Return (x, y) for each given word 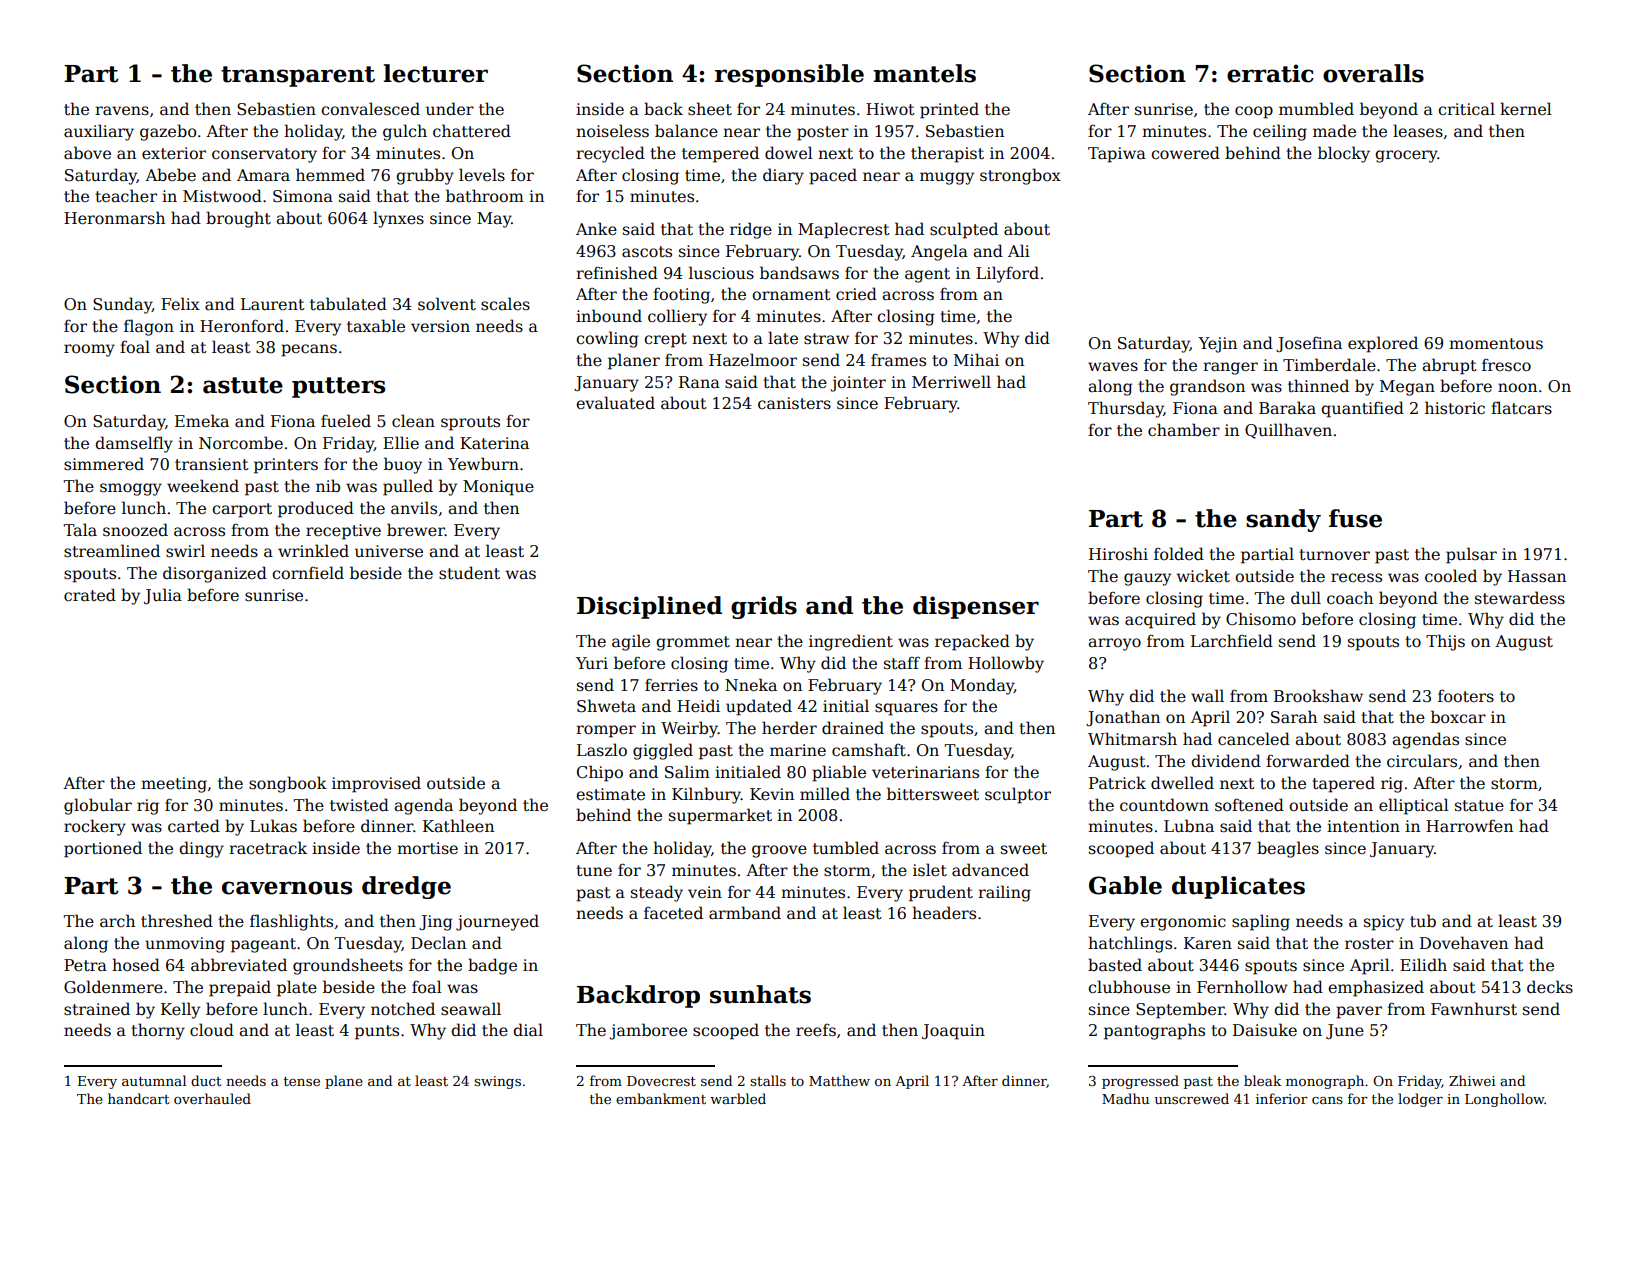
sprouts (470, 423)
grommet (693, 643)
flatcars (1521, 407)
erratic (1270, 73)
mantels (924, 73)
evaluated (615, 402)
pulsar (1471, 555)
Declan (438, 943)
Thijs (1445, 642)
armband (745, 913)
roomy (89, 350)
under (450, 108)
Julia (163, 596)
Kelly (180, 1010)
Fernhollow (1242, 987)
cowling (607, 339)
